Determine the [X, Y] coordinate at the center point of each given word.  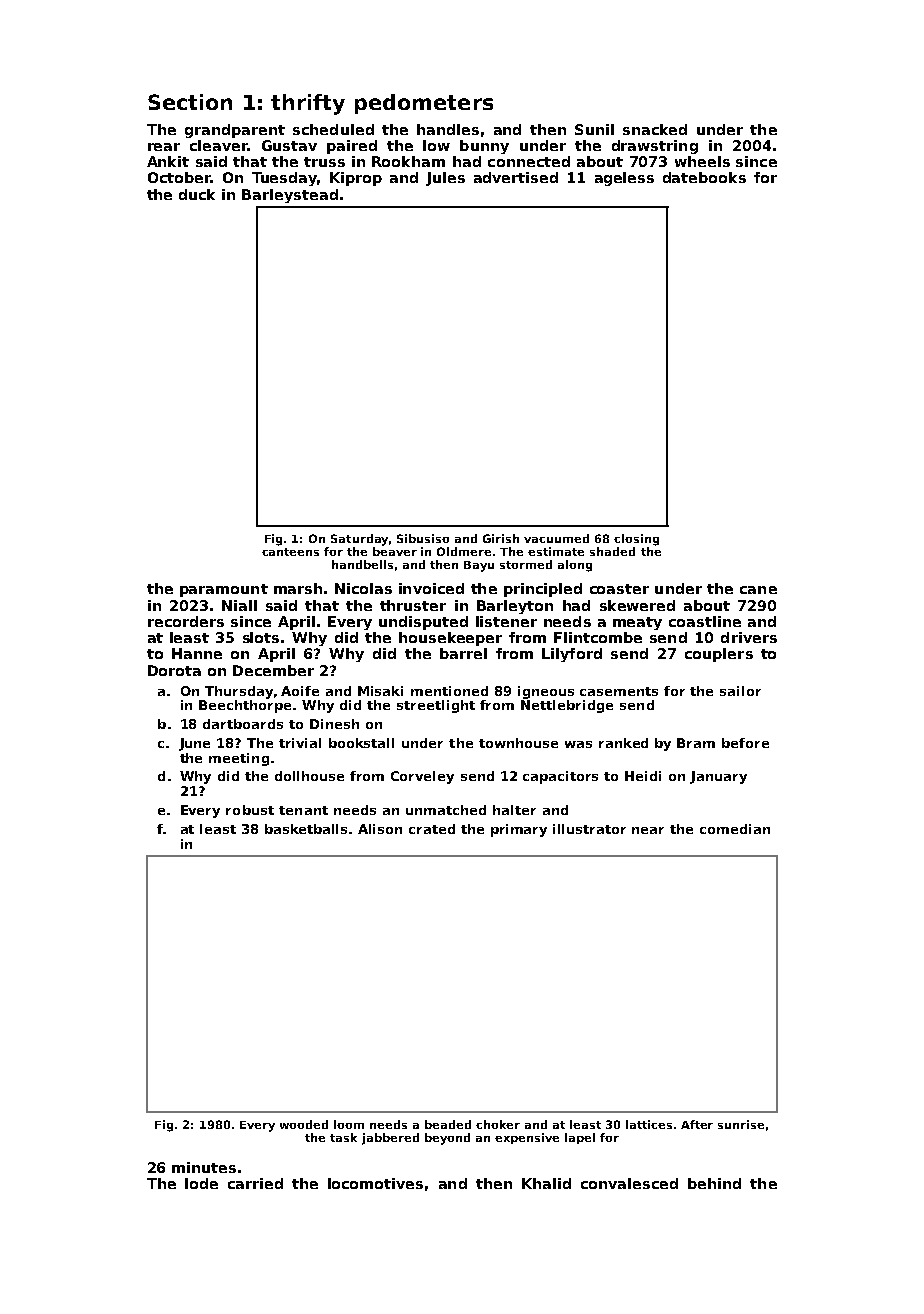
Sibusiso [423, 538]
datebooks [704, 177]
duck [197, 194]
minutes [204, 1167]
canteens [290, 552]
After [697, 1124]
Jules [445, 179]
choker [498, 1124]
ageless [624, 179]
